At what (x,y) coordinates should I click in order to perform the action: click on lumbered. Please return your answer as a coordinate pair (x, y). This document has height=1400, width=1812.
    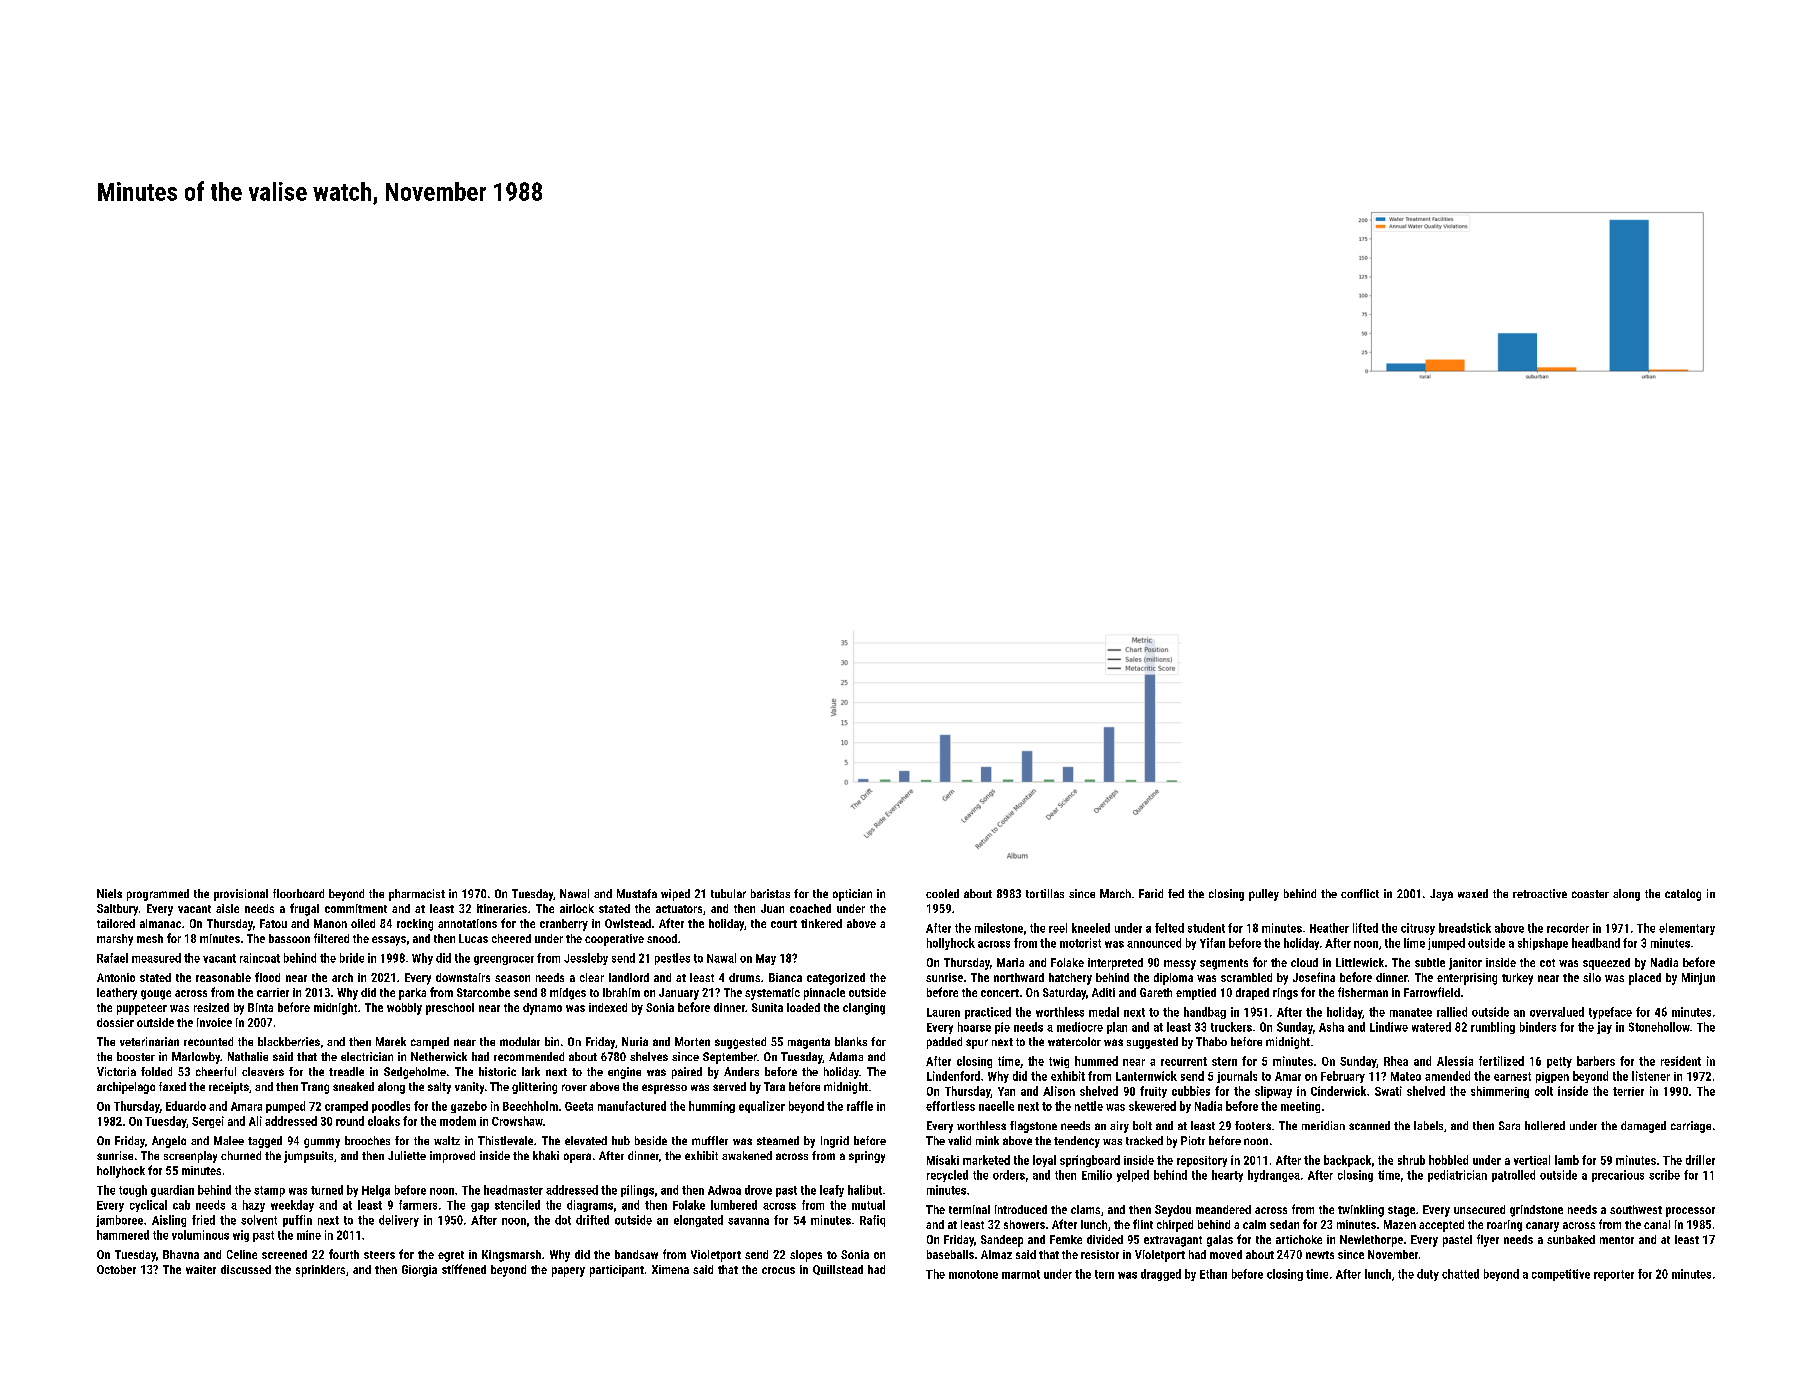
    Looking at the image, I should click on (734, 1205).
